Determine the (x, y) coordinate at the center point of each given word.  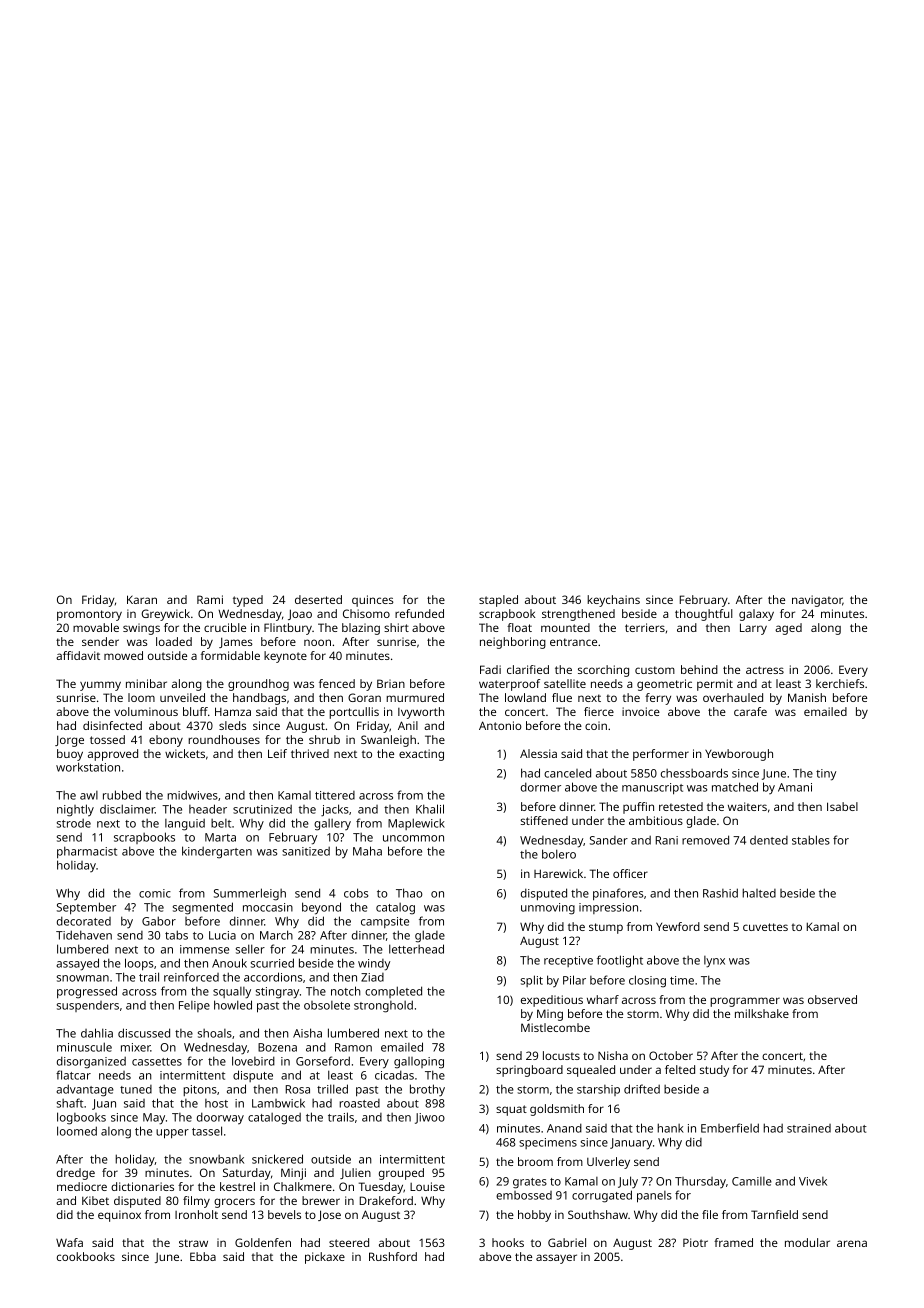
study (714, 1071)
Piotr (695, 1242)
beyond (321, 908)
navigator (817, 601)
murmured (415, 697)
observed (832, 999)
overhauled (733, 697)
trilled (332, 1089)
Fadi (490, 669)
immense (204, 949)
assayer (556, 1259)
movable (96, 627)
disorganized (91, 1062)
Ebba (203, 1256)
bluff (195, 711)
